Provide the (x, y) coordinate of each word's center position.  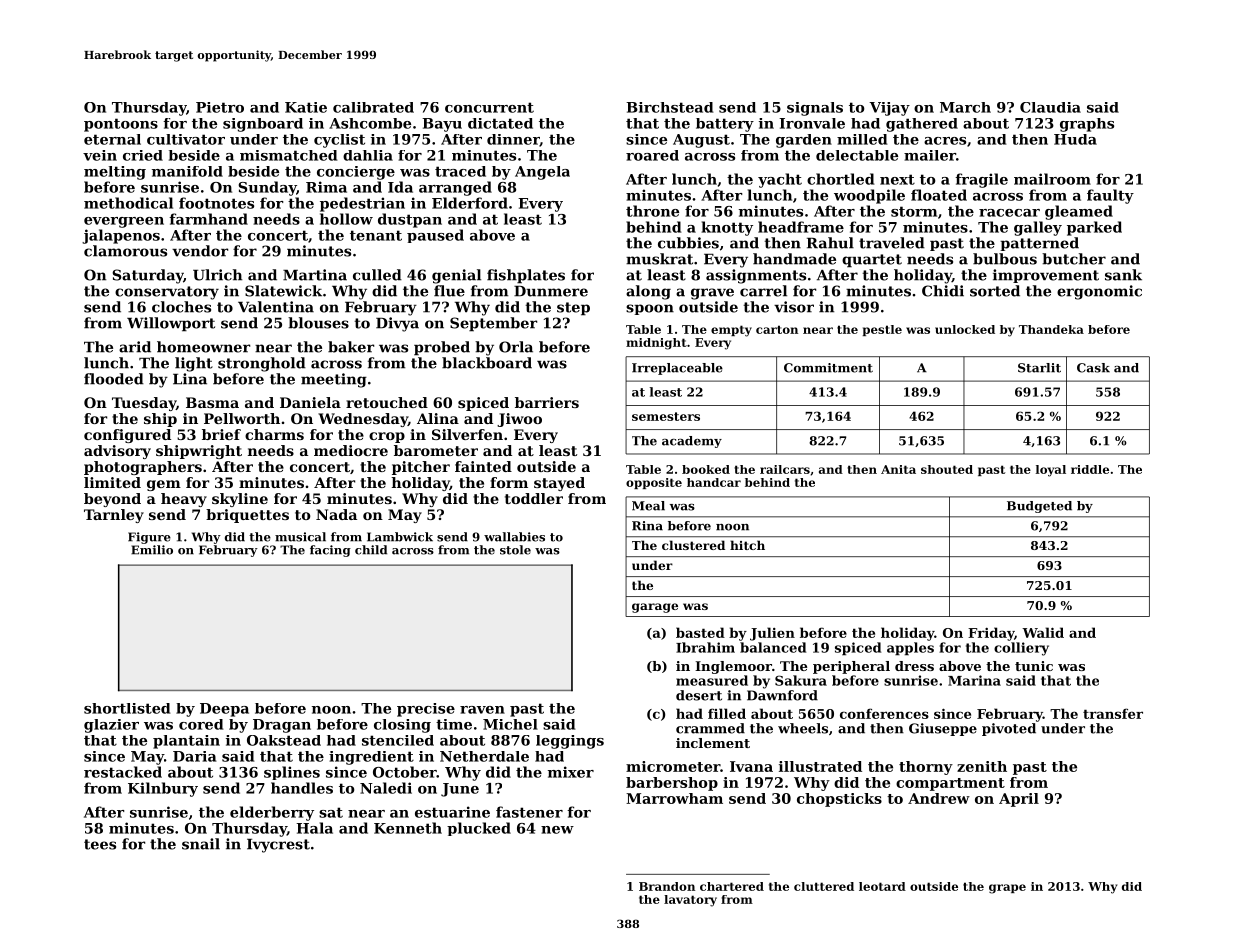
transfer (1113, 713)
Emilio (152, 550)
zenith (982, 766)
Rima (326, 187)
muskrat (659, 259)
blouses (318, 323)
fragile (981, 180)
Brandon (667, 886)
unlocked (965, 329)
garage (655, 608)
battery (725, 125)
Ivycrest (278, 846)
